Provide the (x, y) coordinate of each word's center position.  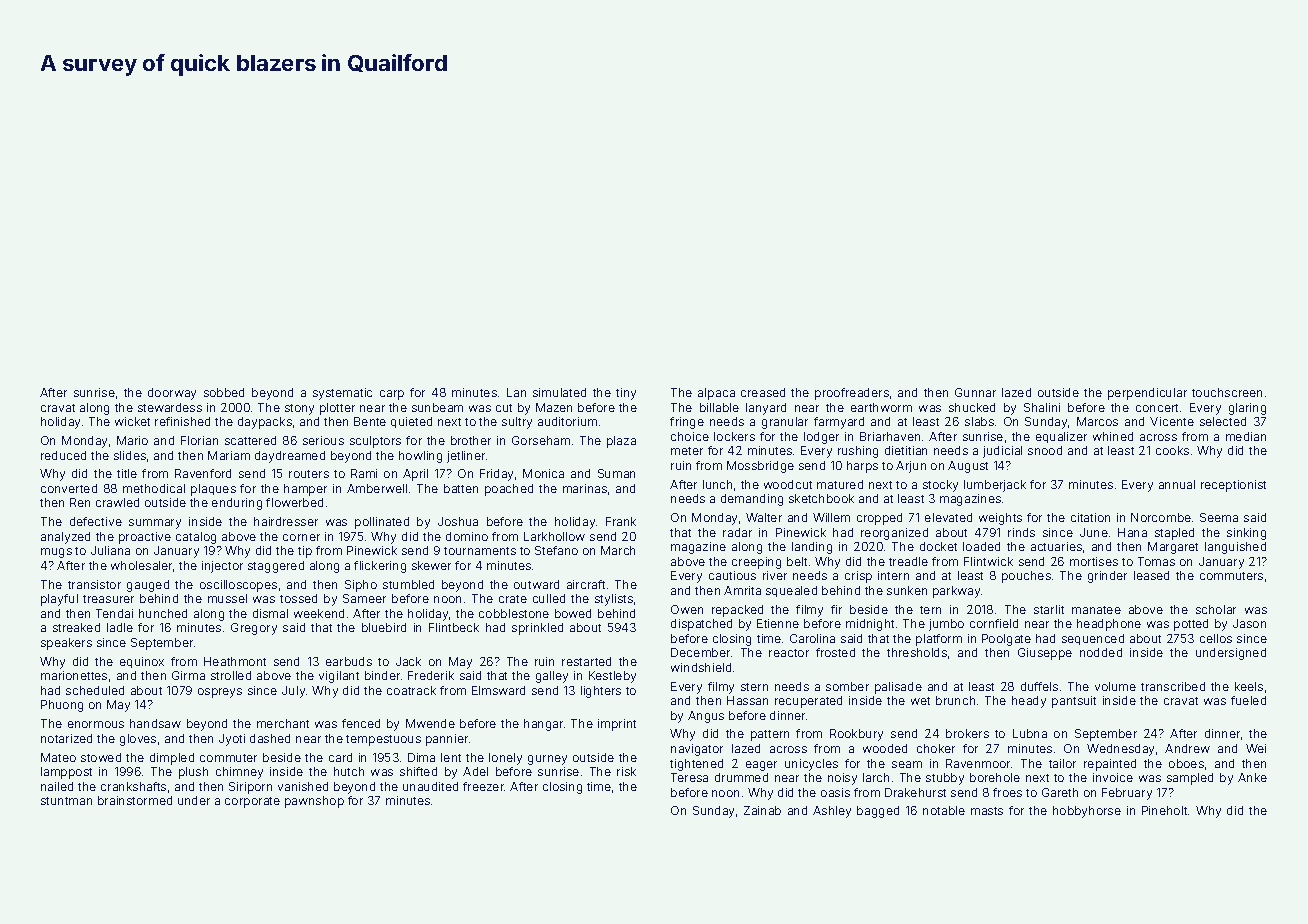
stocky (940, 486)
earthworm (881, 407)
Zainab (762, 810)
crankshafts (133, 786)
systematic (342, 394)
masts (987, 811)
